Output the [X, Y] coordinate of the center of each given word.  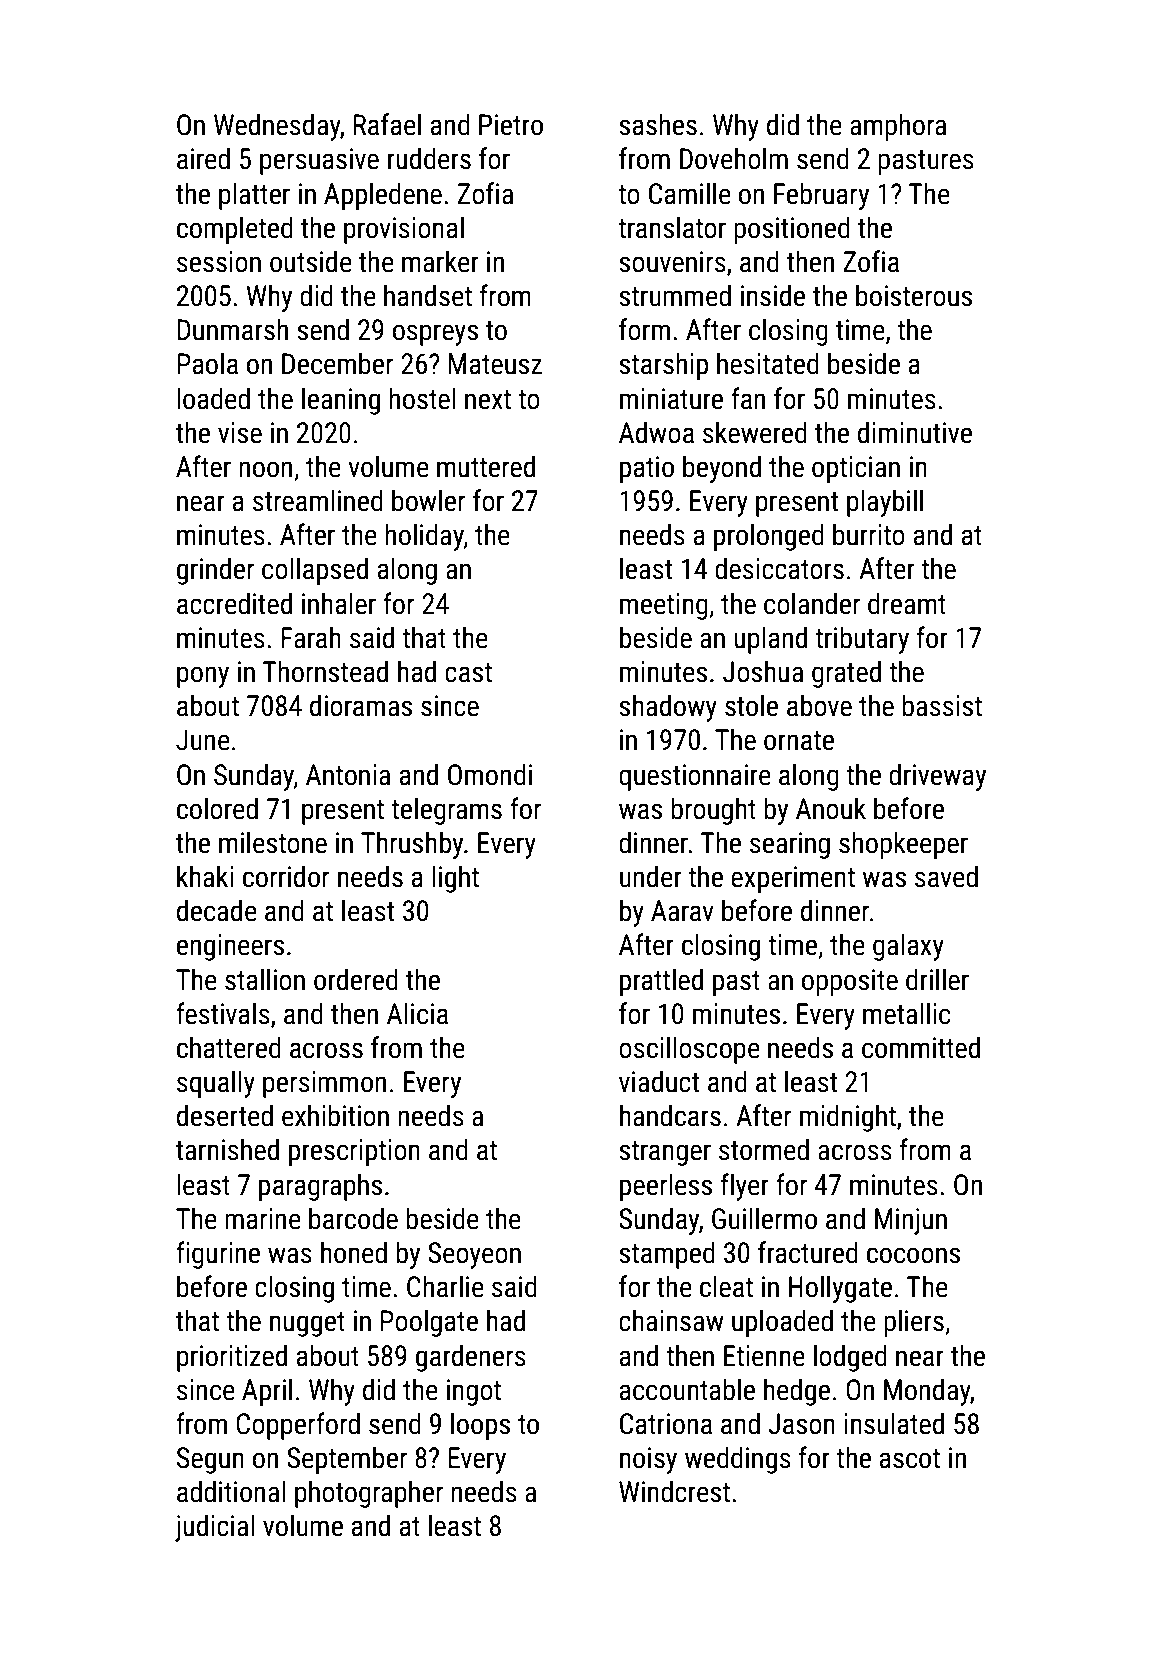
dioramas [361, 705]
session [219, 262]
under [651, 876]
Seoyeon [474, 1255]
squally [216, 1084]
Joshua [763, 671]
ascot [910, 1459]
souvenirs [672, 262]
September [347, 1460]
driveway [937, 777]
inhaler [339, 603]
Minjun [911, 1221]
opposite [850, 982]
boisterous [914, 295]
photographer [369, 1494]
